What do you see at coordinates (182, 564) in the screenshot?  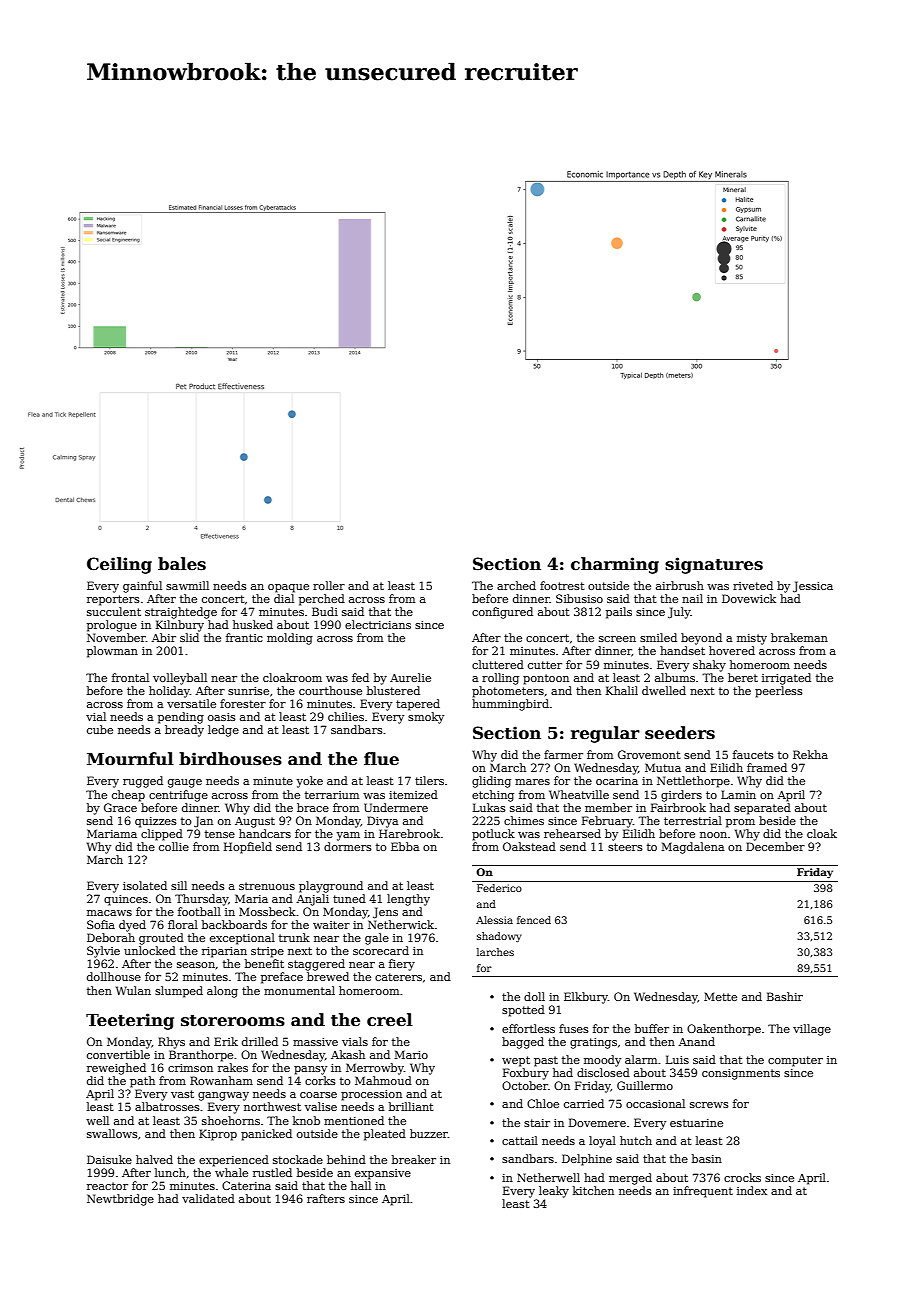 I see `bales` at bounding box center [182, 564].
